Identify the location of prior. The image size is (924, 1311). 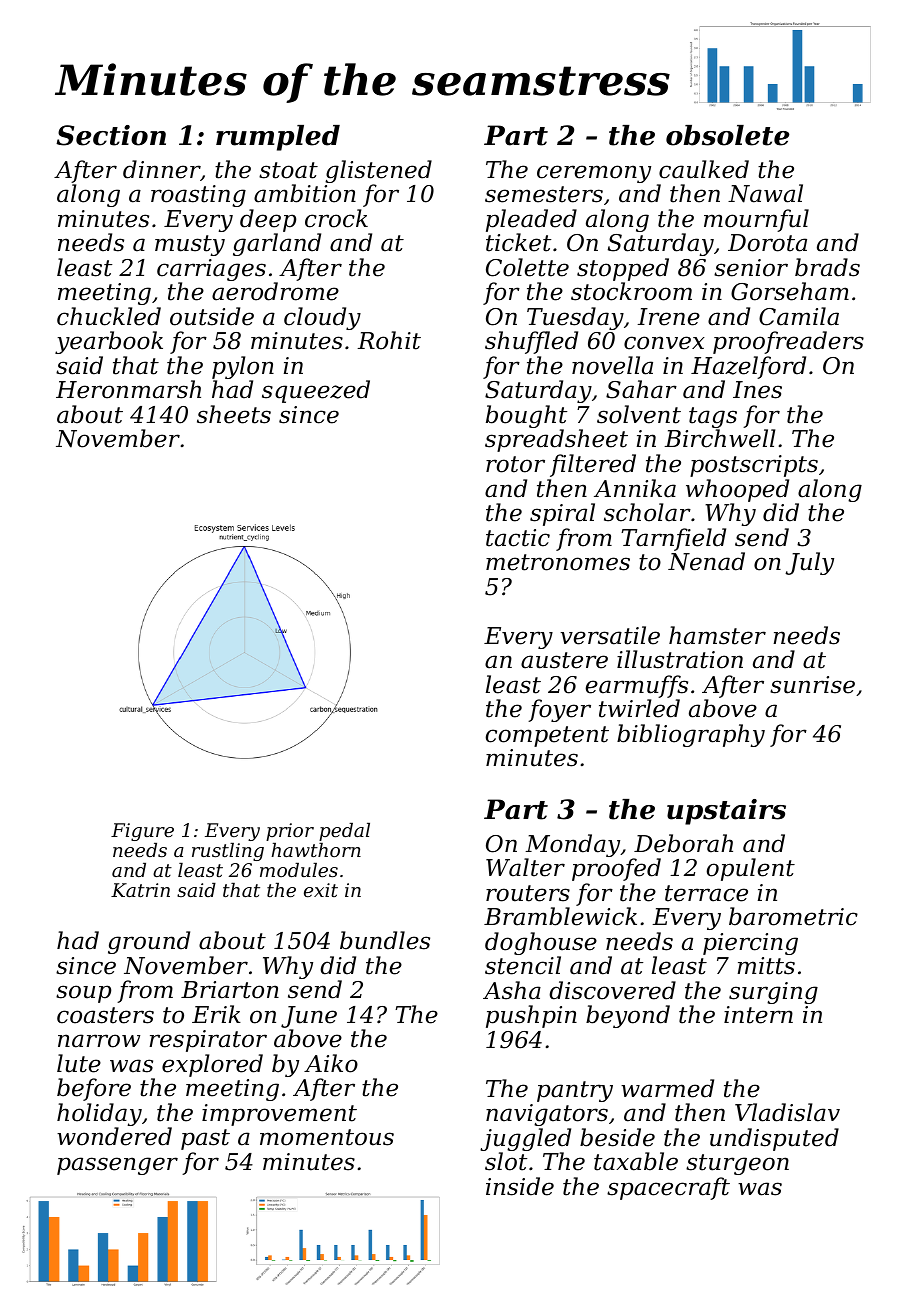
(290, 832).
